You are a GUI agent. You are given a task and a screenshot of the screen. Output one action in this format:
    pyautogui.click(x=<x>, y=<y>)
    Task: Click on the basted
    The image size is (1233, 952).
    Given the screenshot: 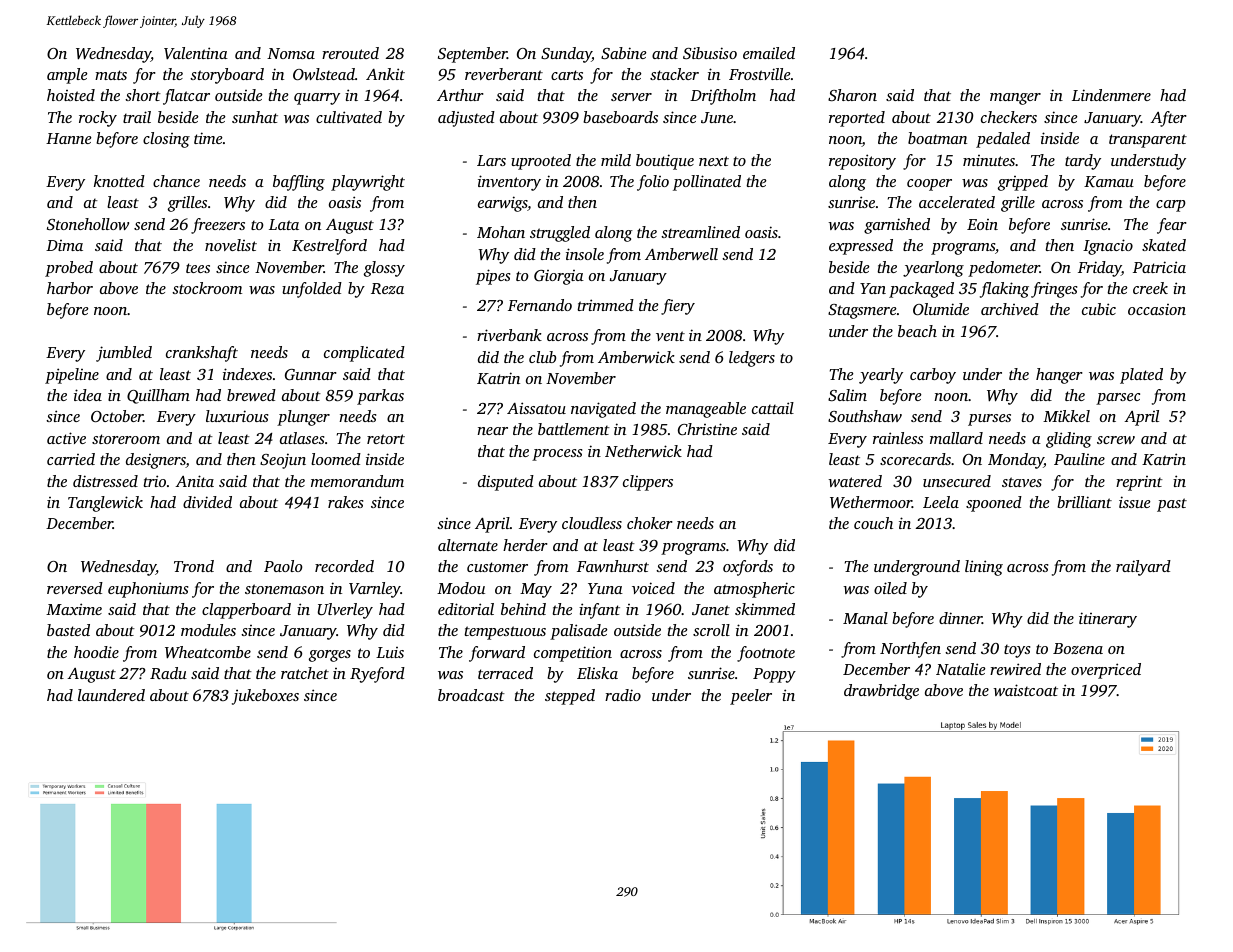 What is the action you would take?
    pyautogui.click(x=68, y=630)
